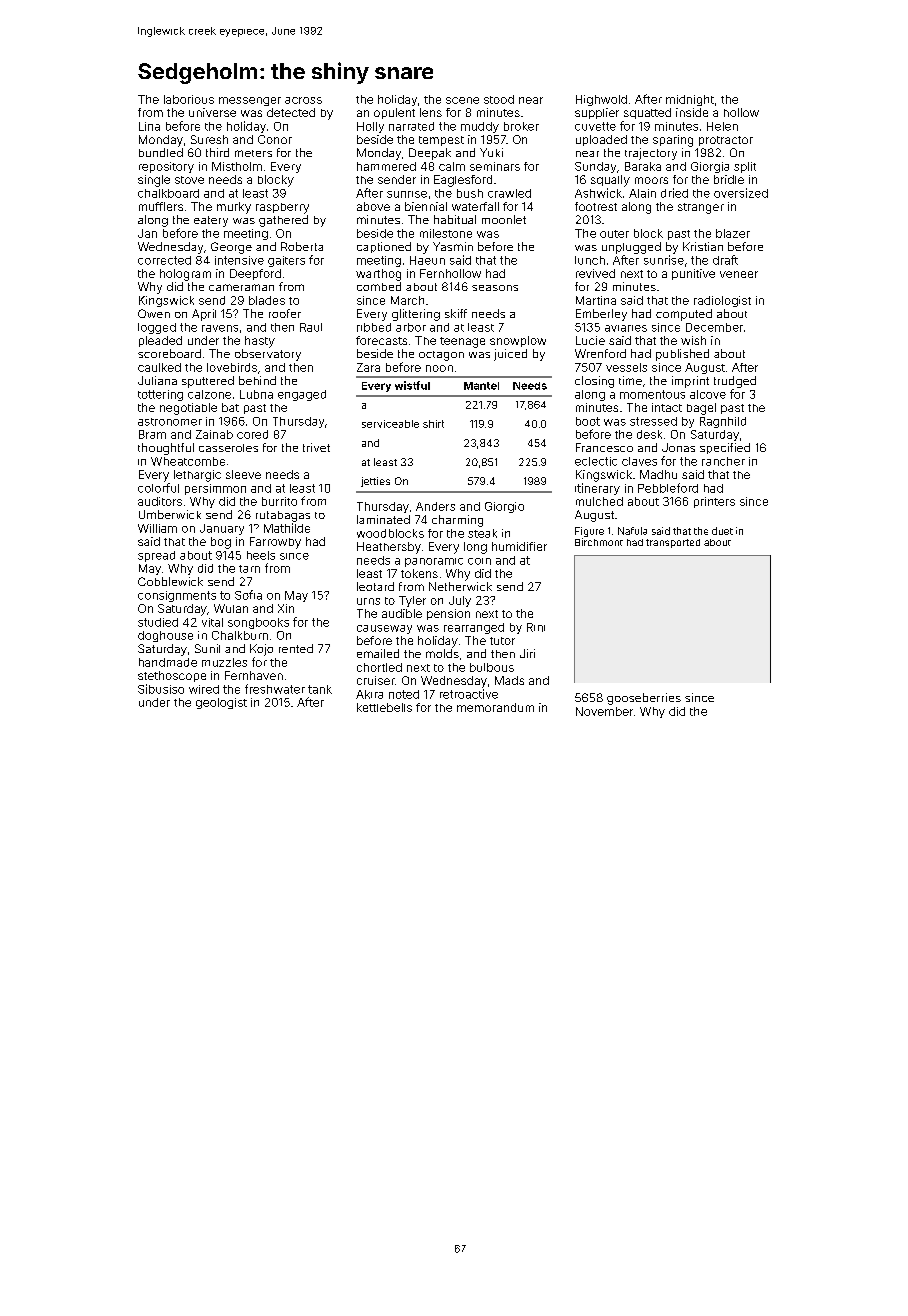 The width and height of the page is (908, 1316). I want to click on duet, so click(722, 531).
